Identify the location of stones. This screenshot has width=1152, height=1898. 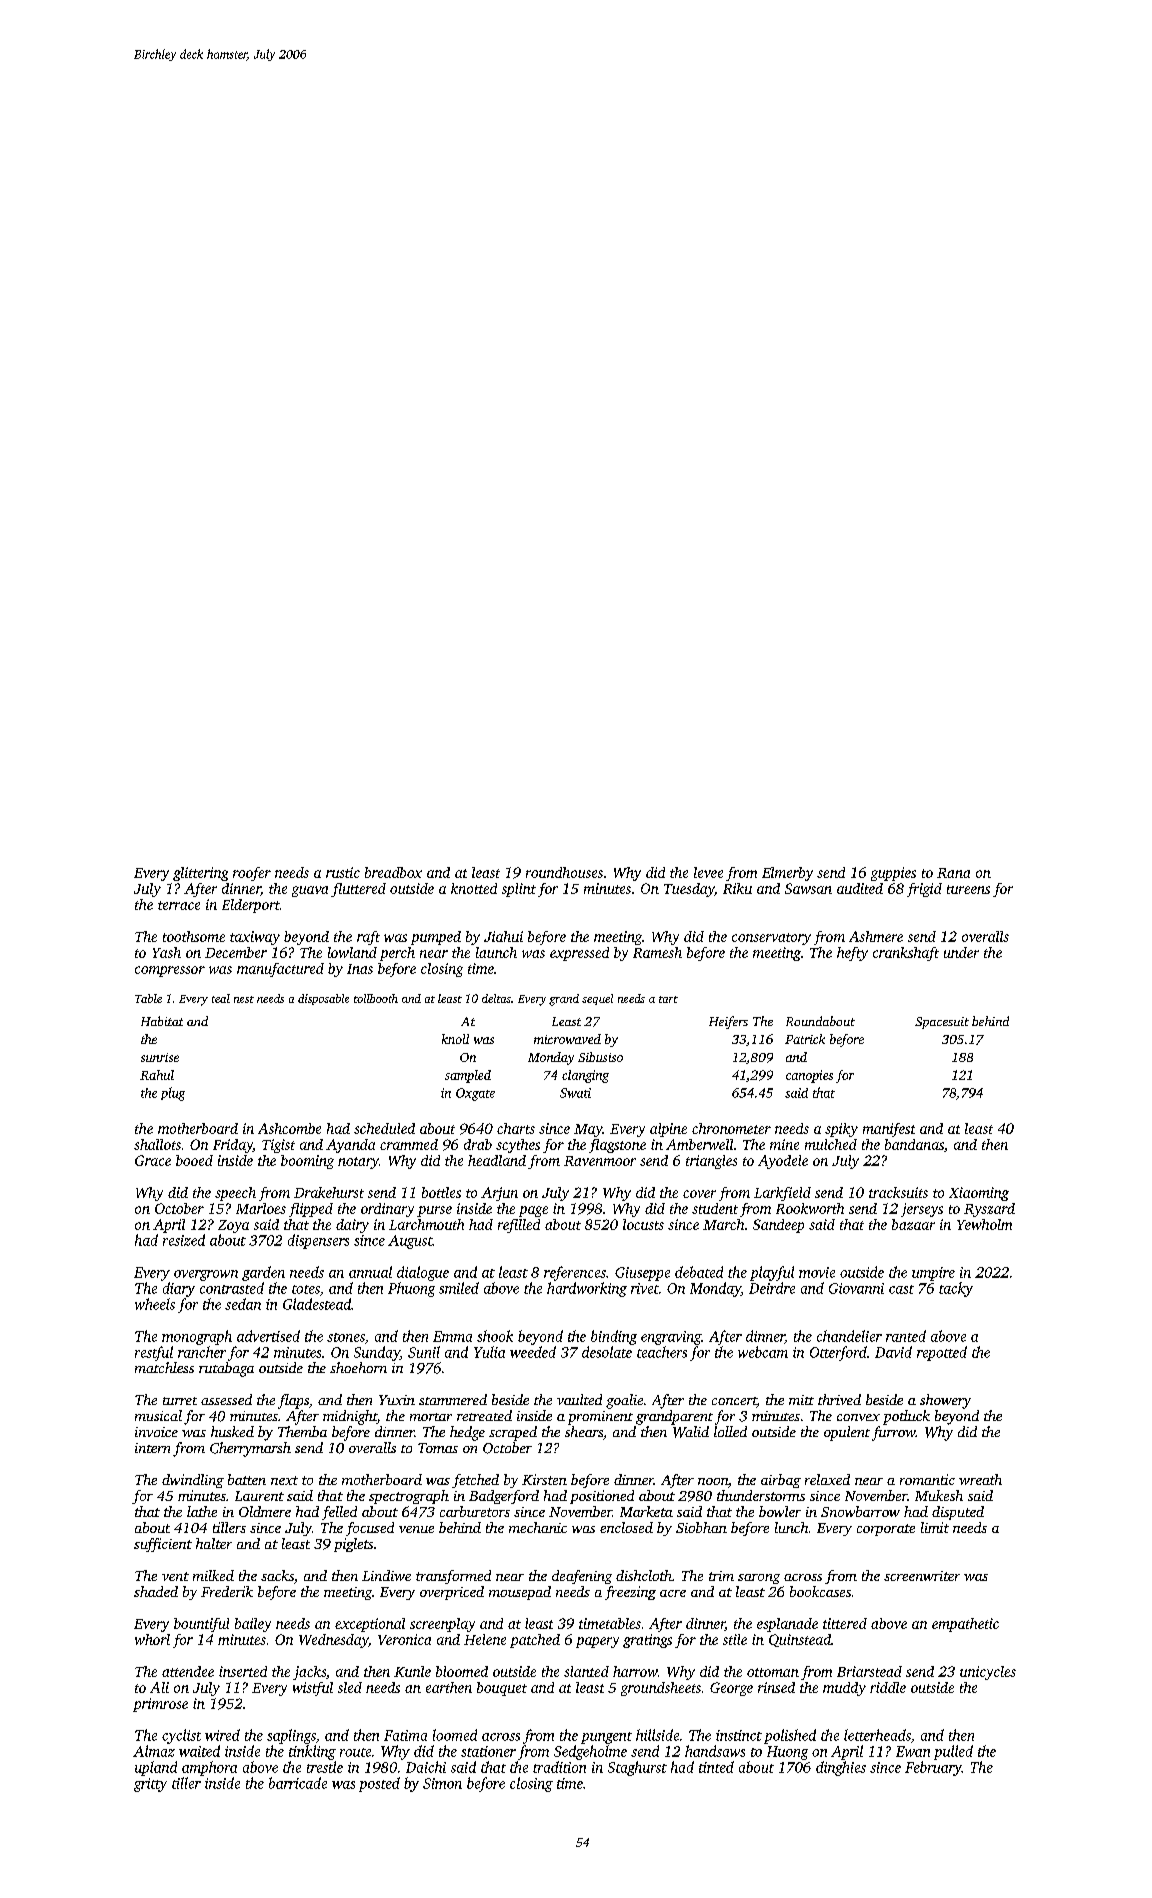
(346, 1337).
